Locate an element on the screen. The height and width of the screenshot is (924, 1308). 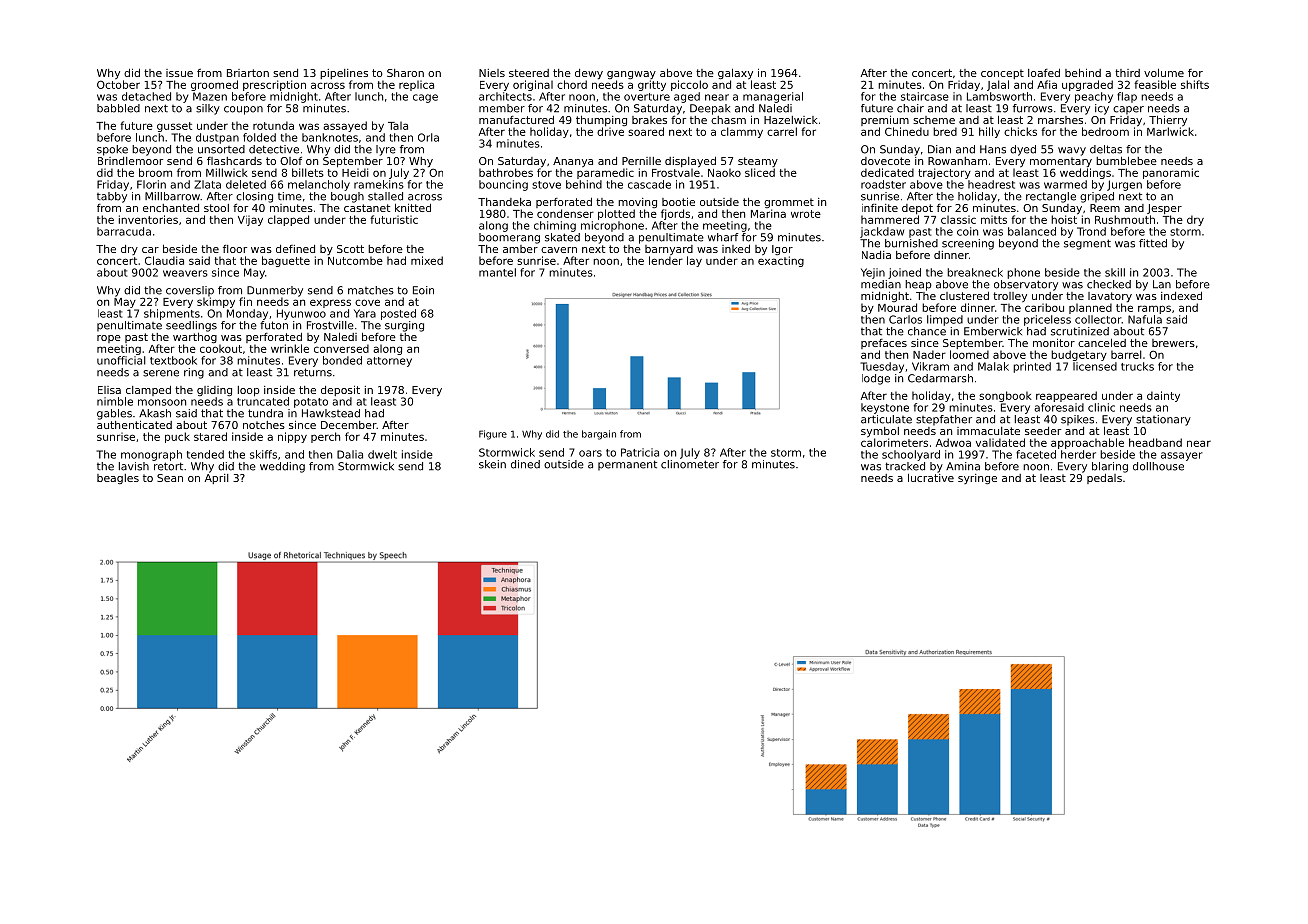
assayer is located at coordinates (1182, 456).
